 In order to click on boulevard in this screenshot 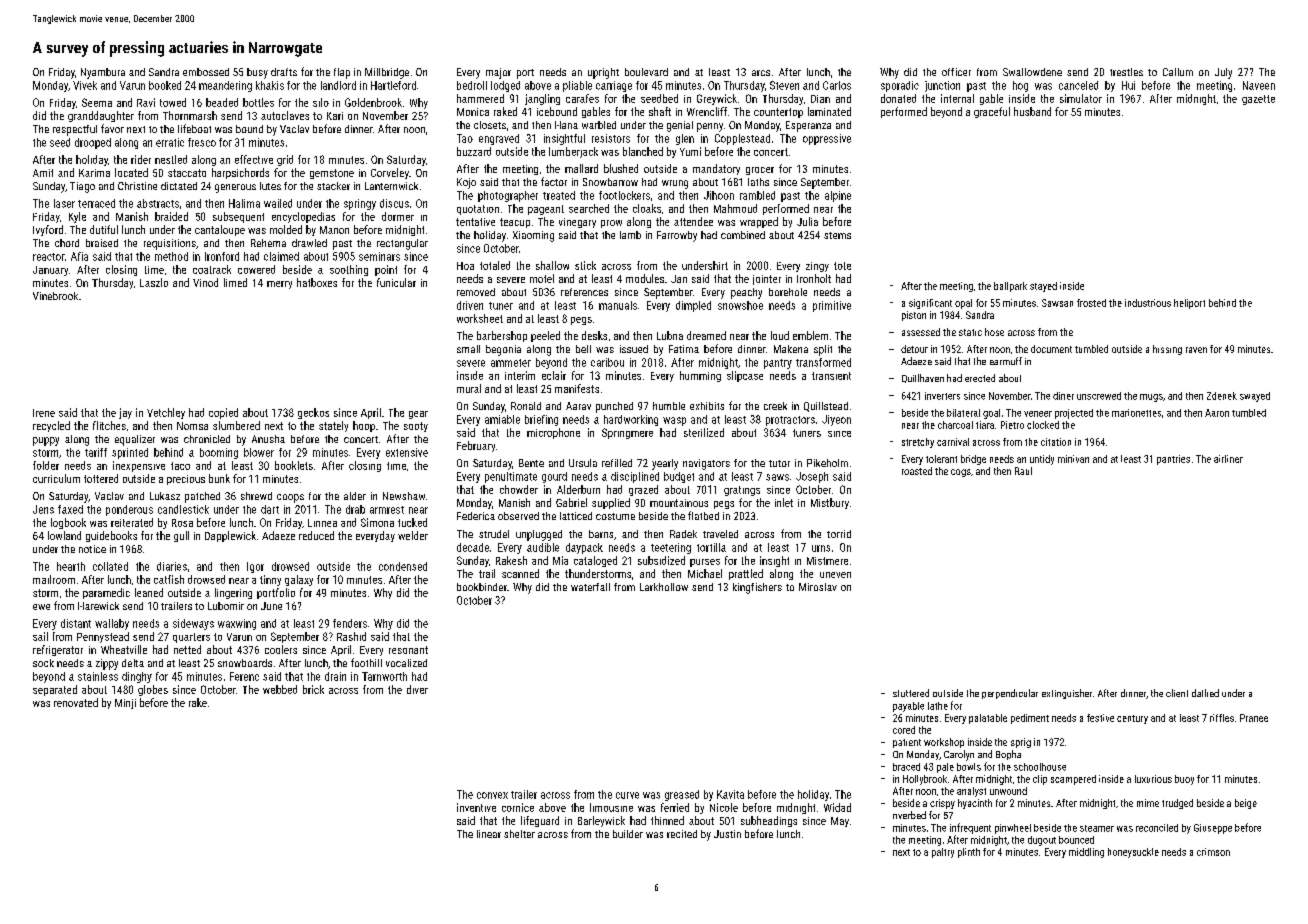, I will do `click(646, 72)`.
